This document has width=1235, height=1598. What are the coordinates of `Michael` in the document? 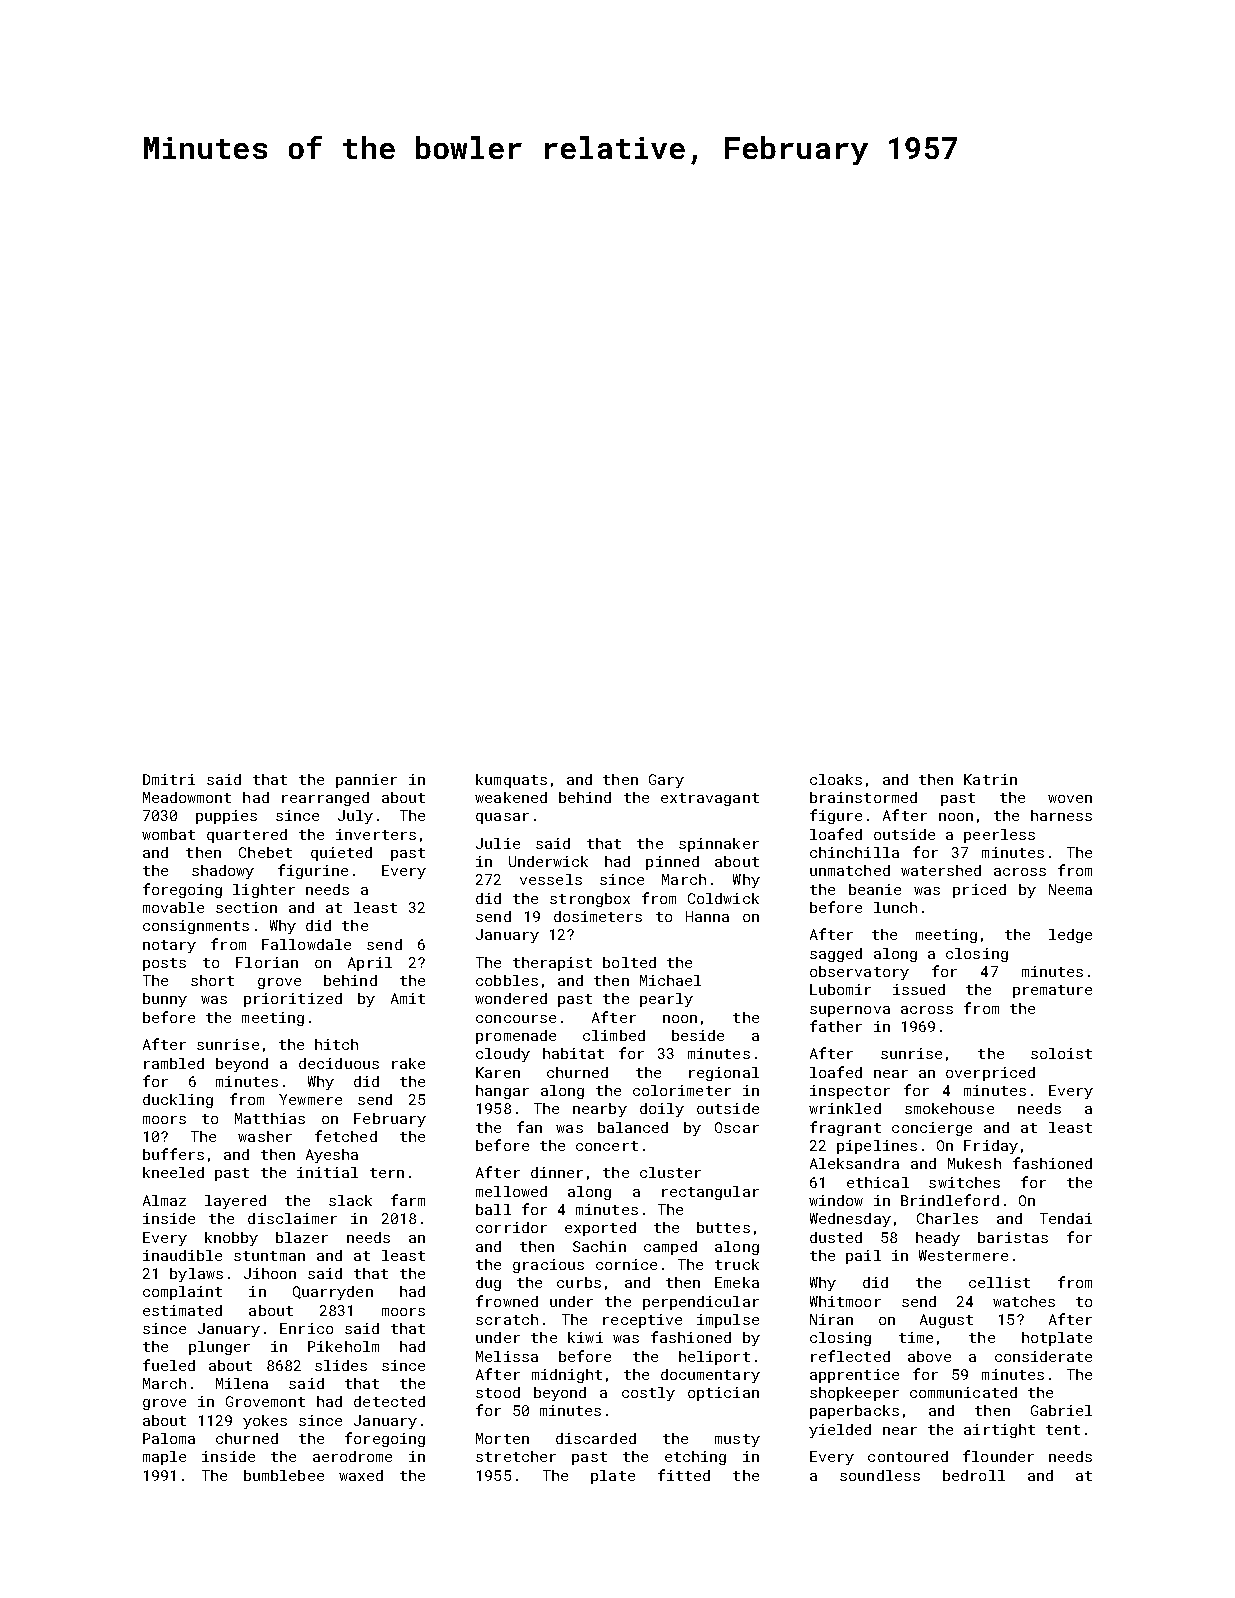 It's located at (670, 980).
